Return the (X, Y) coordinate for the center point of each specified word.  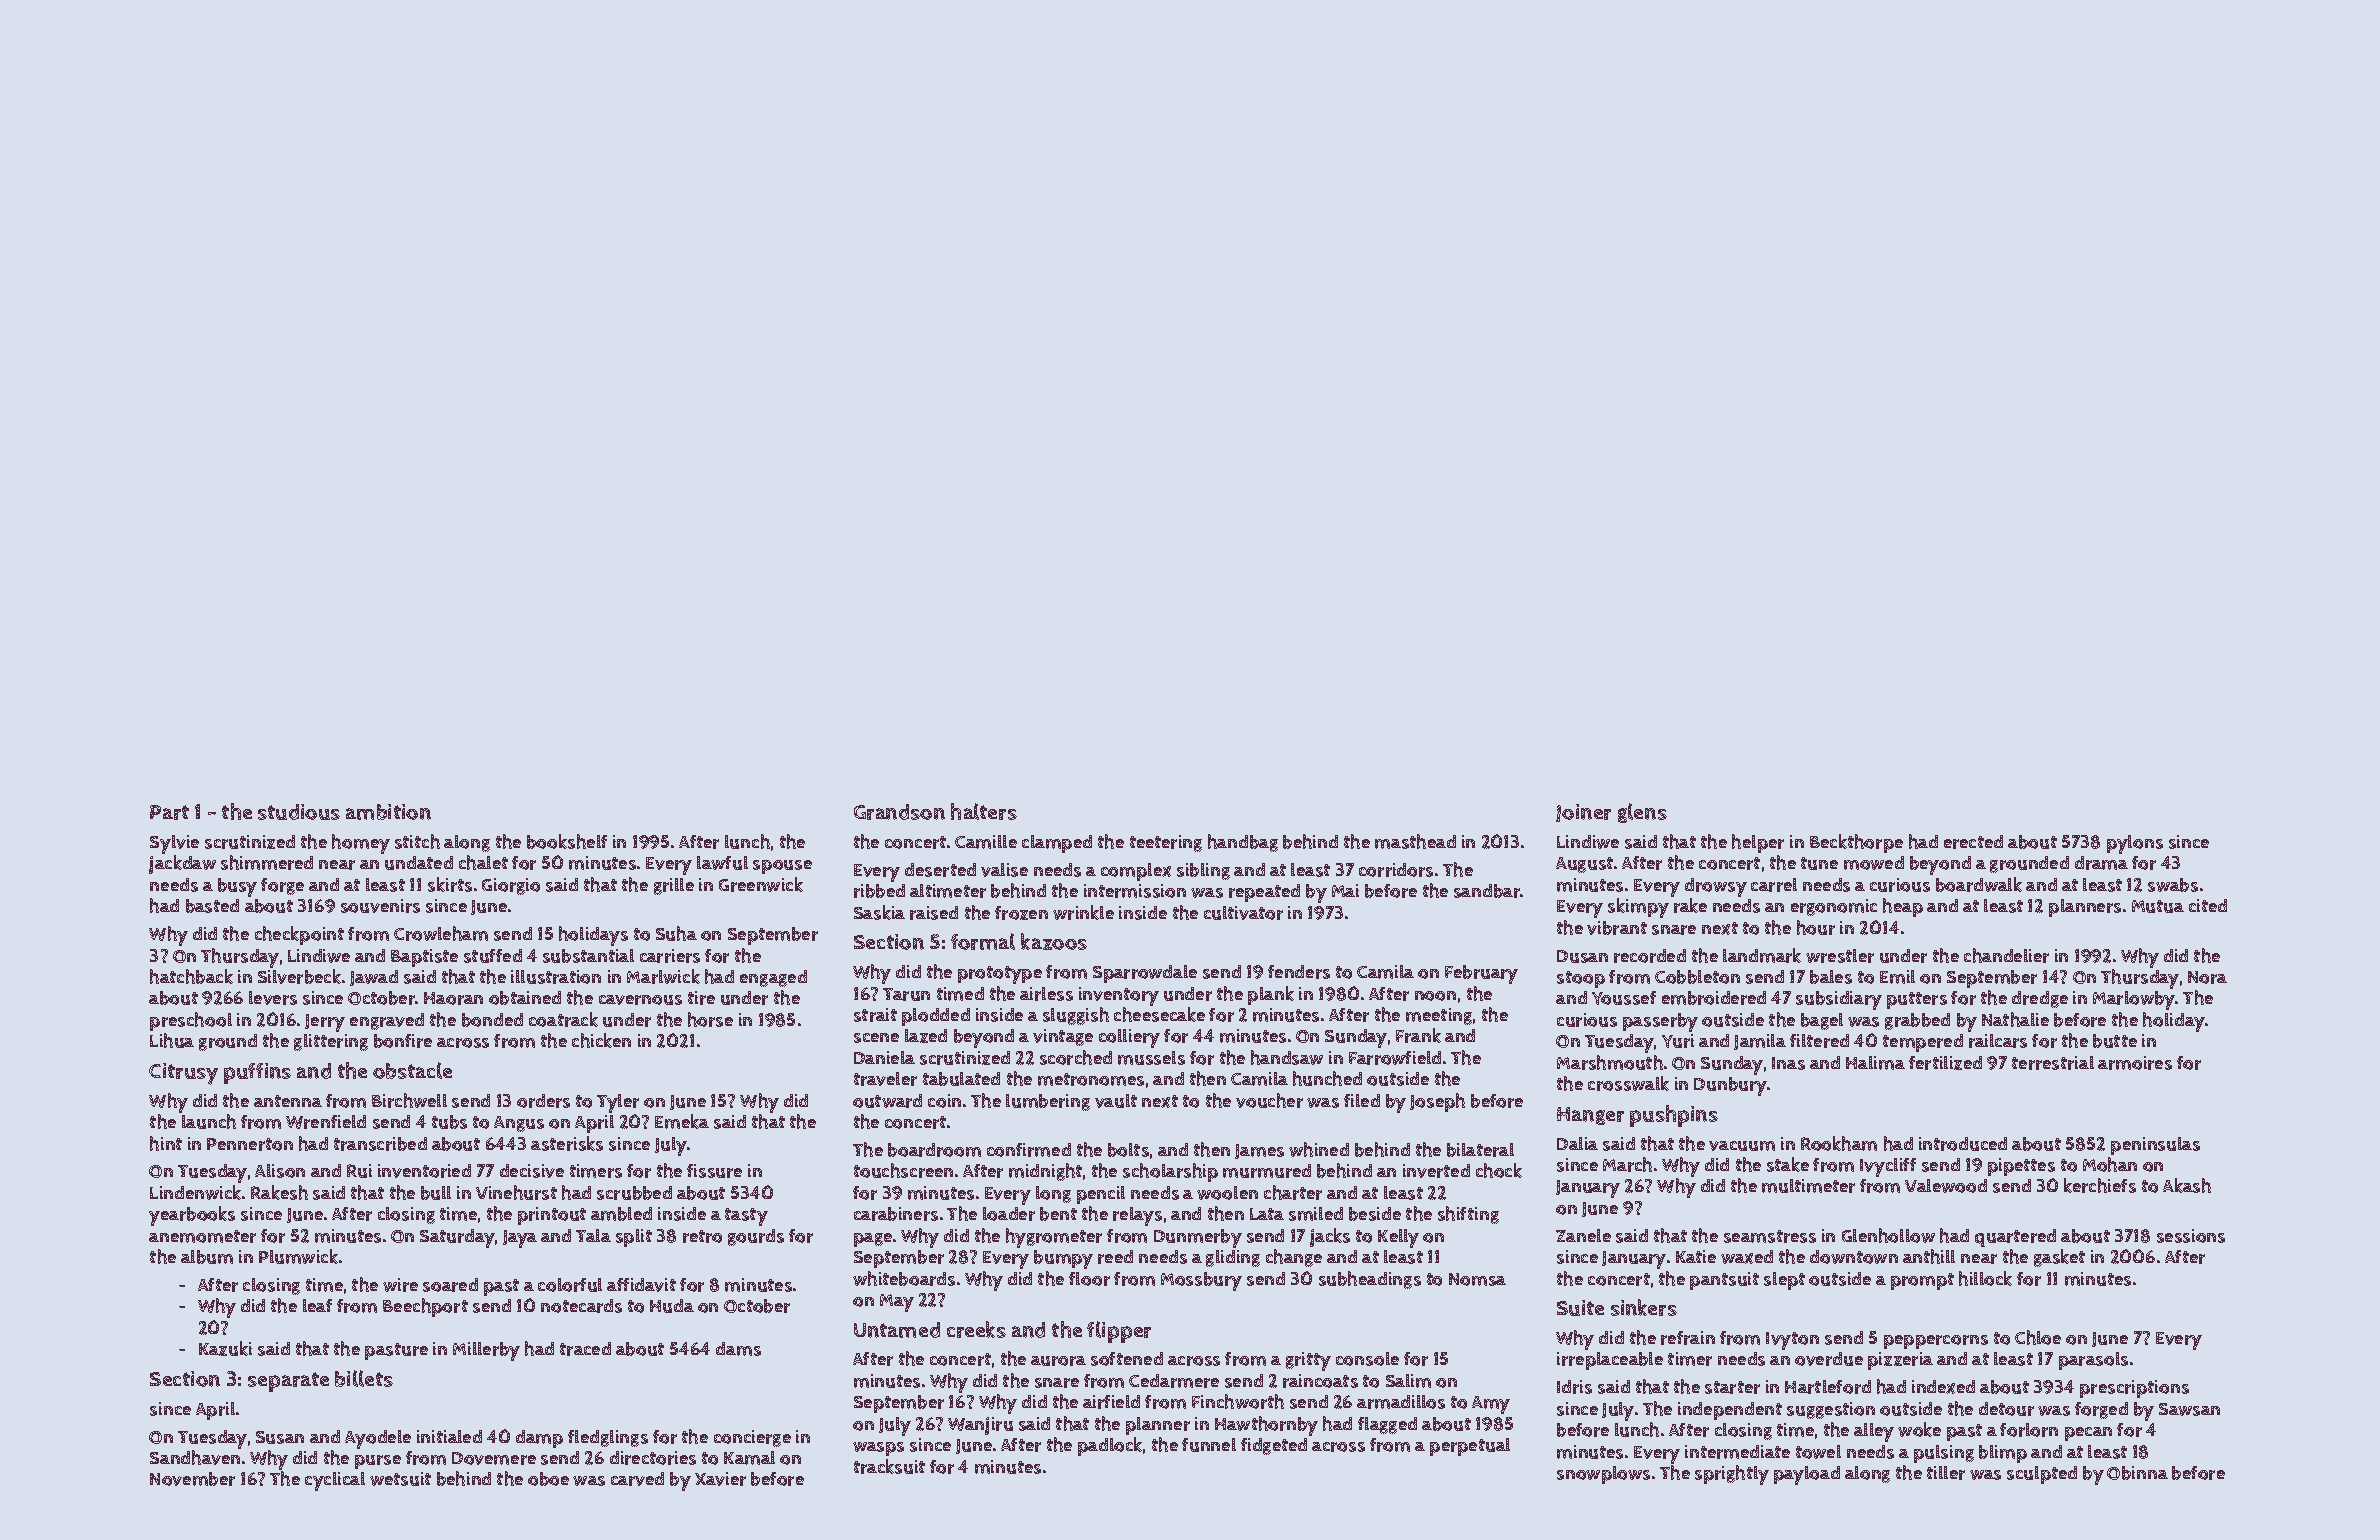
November (192, 1479)
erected (1973, 842)
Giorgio (511, 886)
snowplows (1603, 1475)
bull (436, 1193)
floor (1089, 1279)
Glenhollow (1888, 1235)
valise (1004, 870)
